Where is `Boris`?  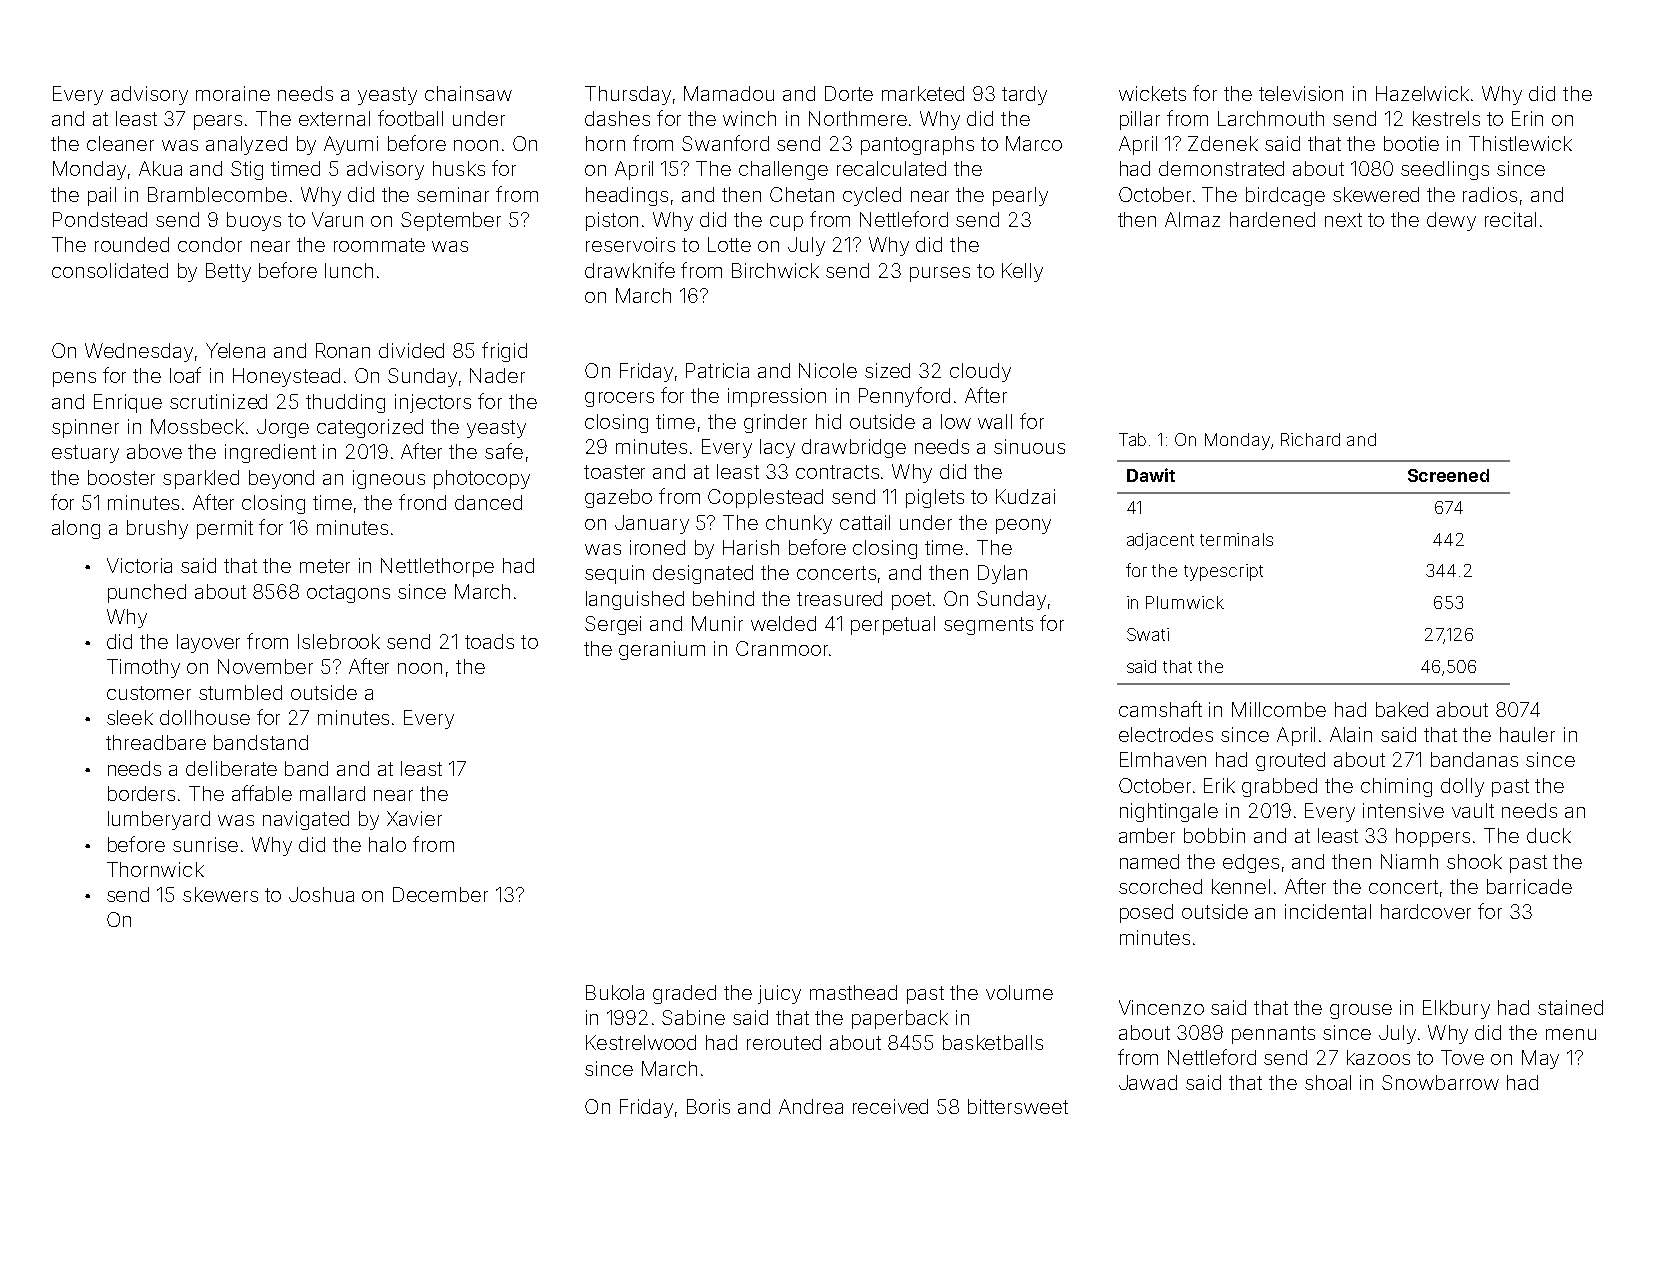 Boris is located at coordinates (708, 1106).
